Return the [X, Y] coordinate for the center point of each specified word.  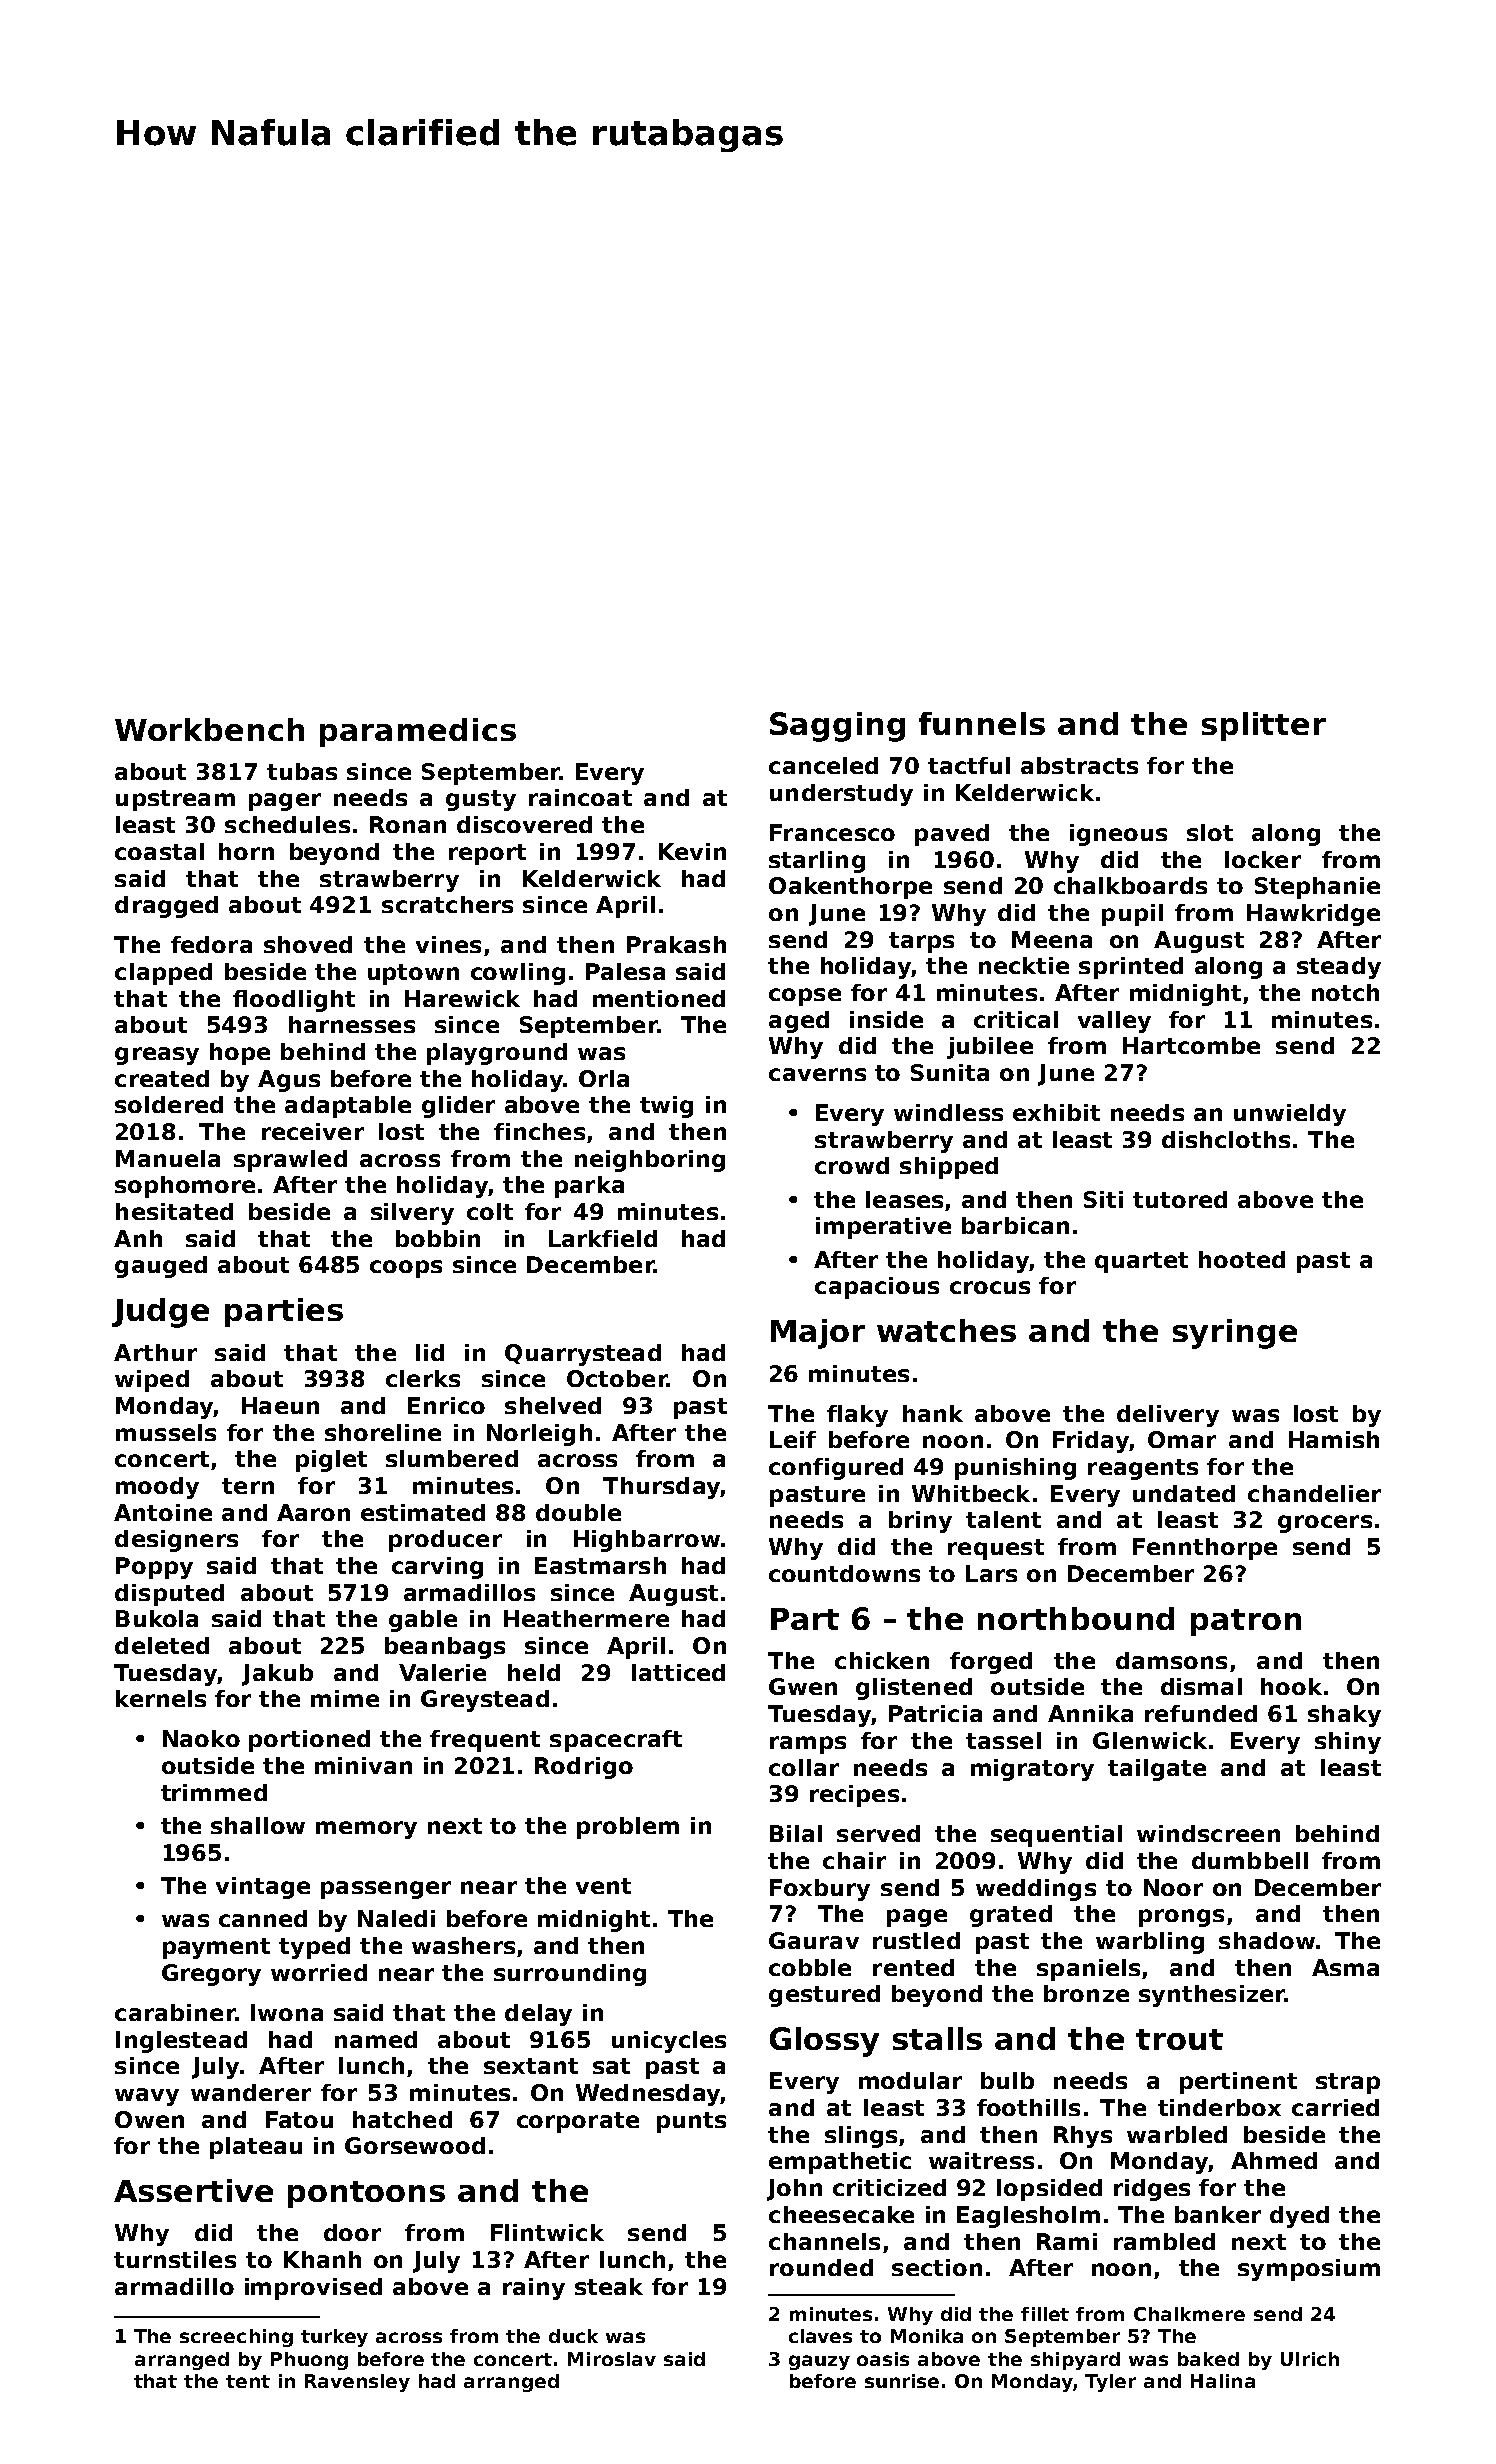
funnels [982, 723]
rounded [821, 2267]
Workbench [209, 729]
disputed [169, 1595]
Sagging [837, 727]
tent [248, 2381]
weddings [1036, 1890]
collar [804, 1767]
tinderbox [1219, 2107]
